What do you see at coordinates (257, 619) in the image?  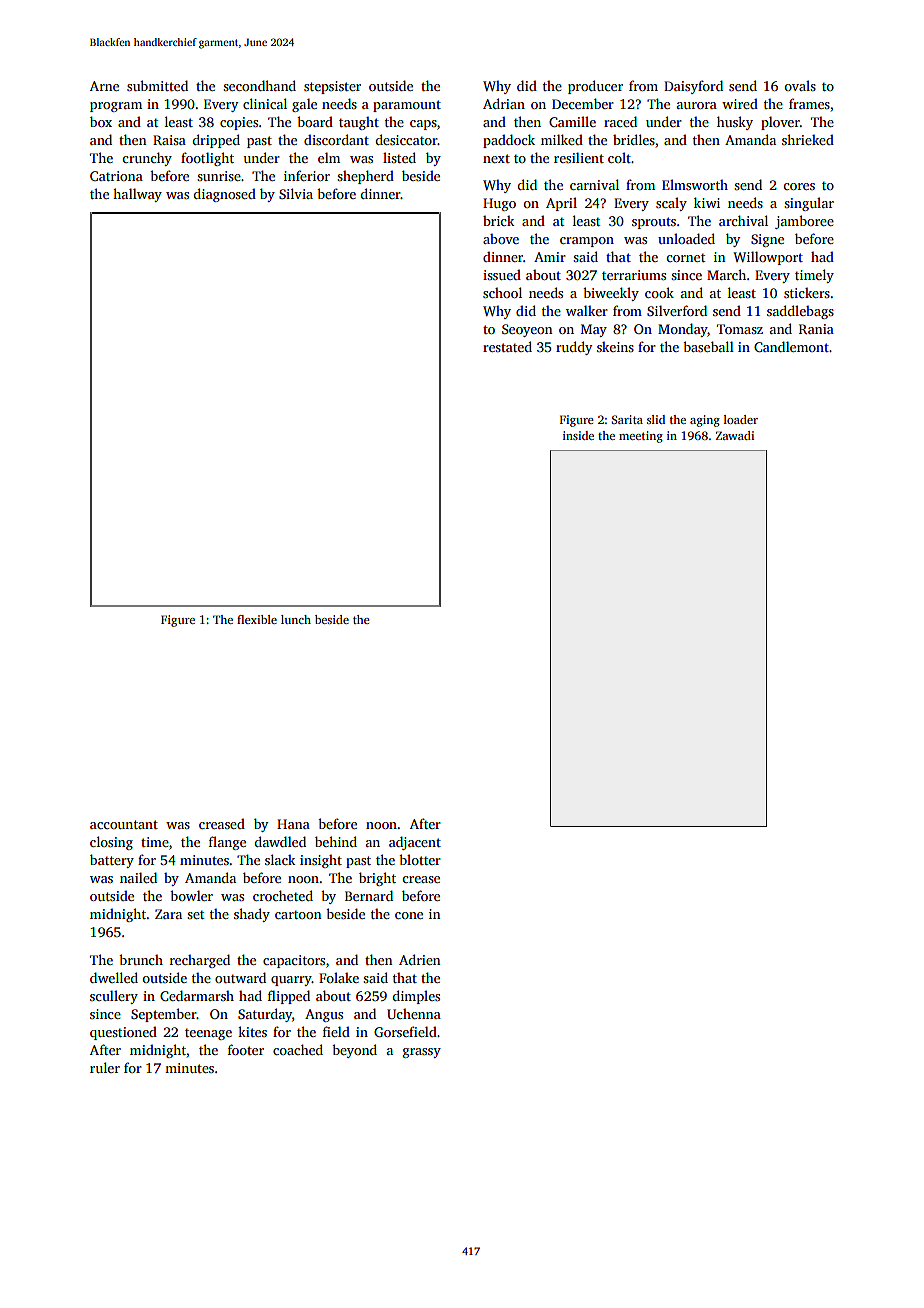 I see `flexible` at bounding box center [257, 619].
